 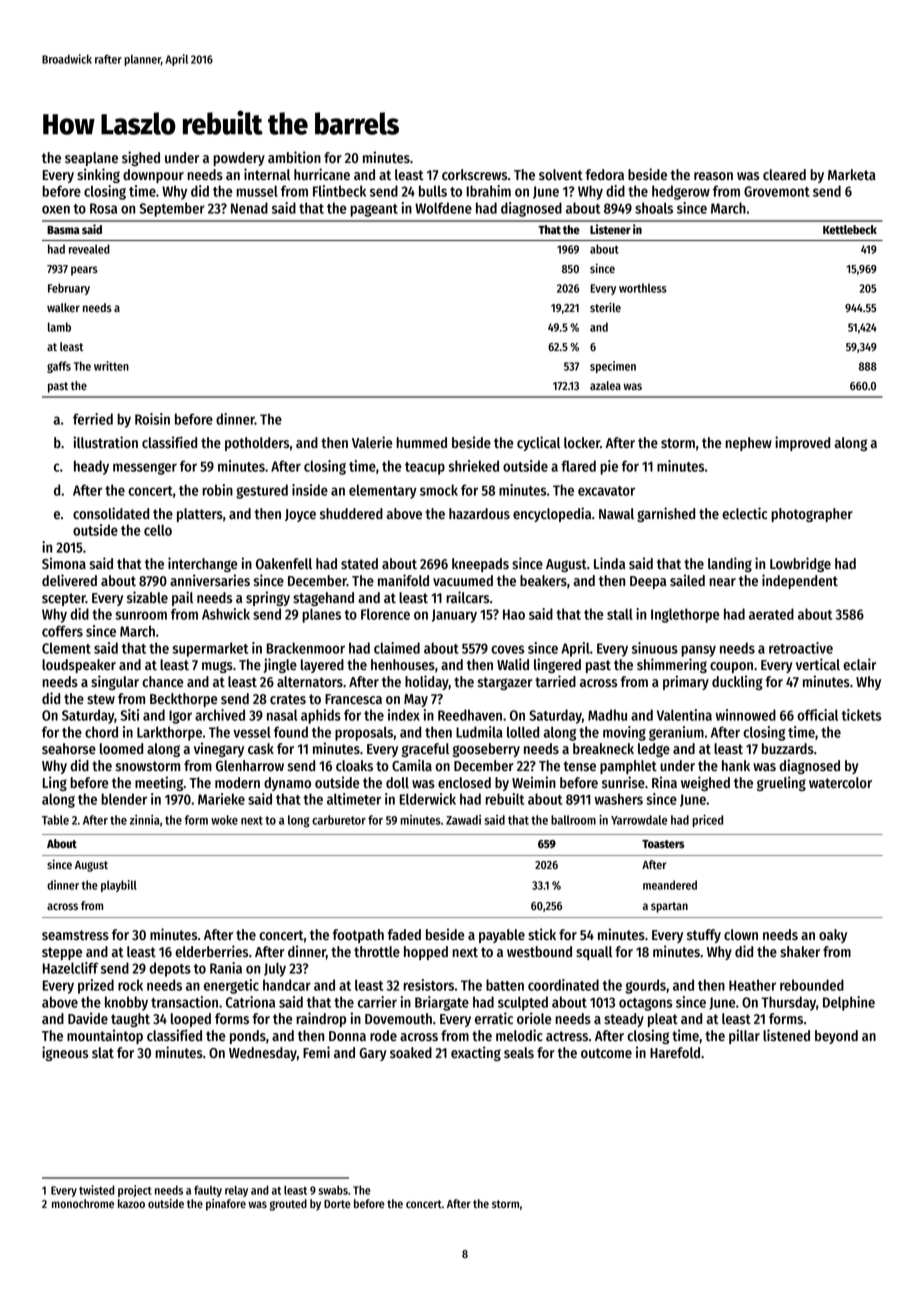 I want to click on Dorte, so click(x=337, y=1204).
